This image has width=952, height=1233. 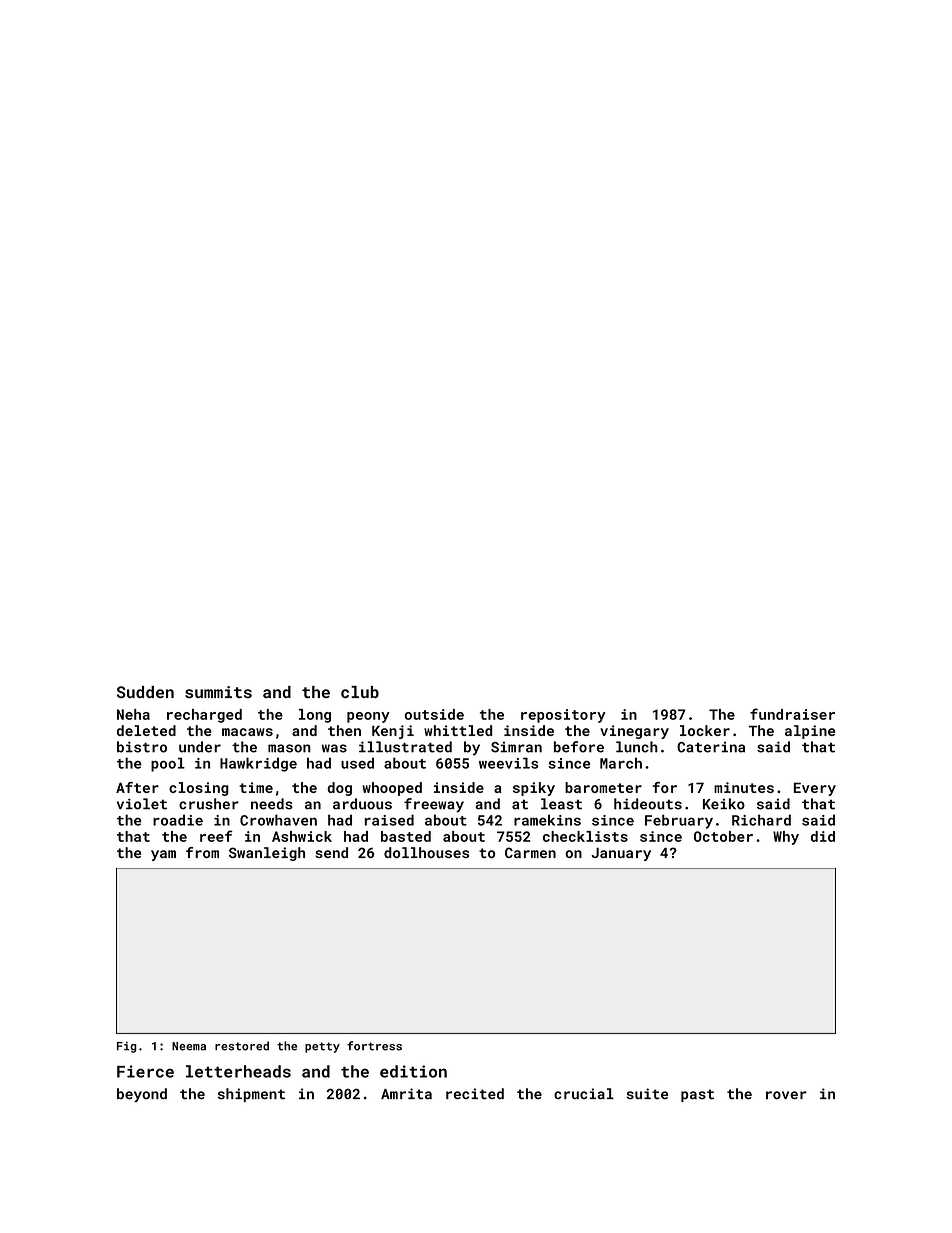 What do you see at coordinates (142, 1095) in the image?
I see `beyond` at bounding box center [142, 1095].
